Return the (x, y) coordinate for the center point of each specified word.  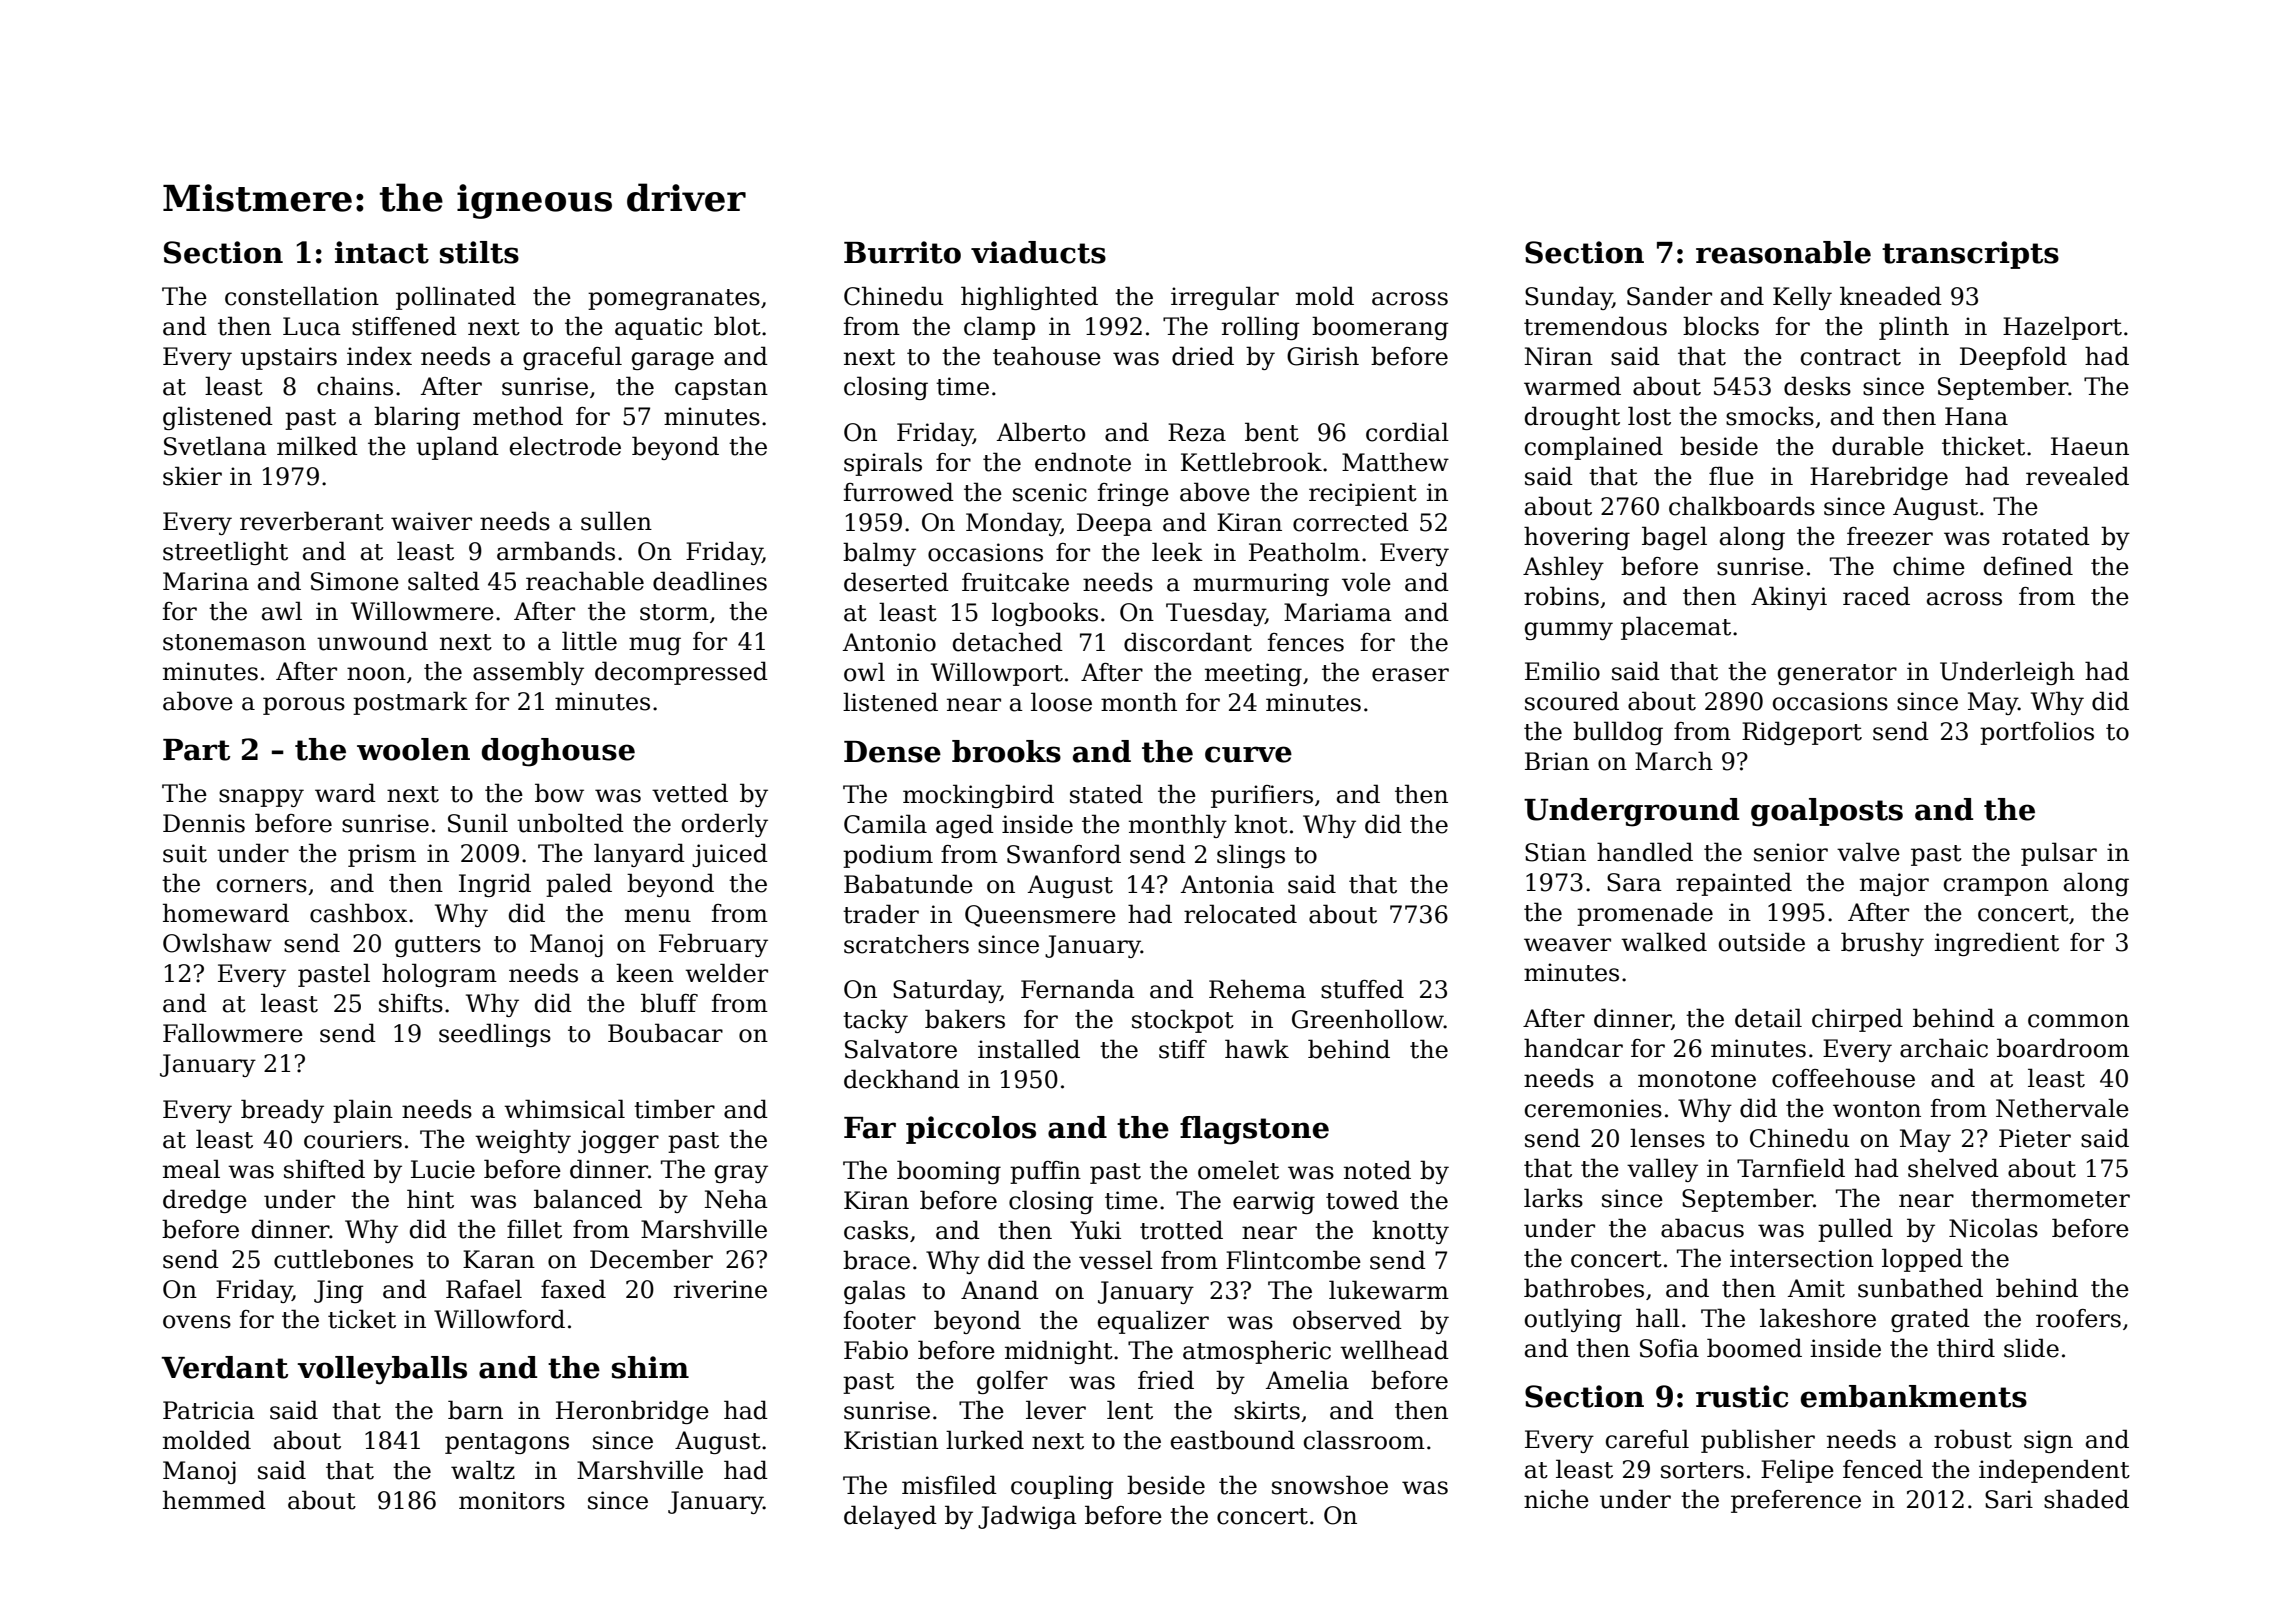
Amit (1816, 1288)
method (518, 416)
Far (870, 1128)
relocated (1240, 914)
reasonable (1783, 252)
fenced (1883, 1469)
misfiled (949, 1485)
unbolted (570, 823)
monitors (512, 1500)
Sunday (1569, 298)
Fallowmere (233, 1033)
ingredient (1997, 944)
